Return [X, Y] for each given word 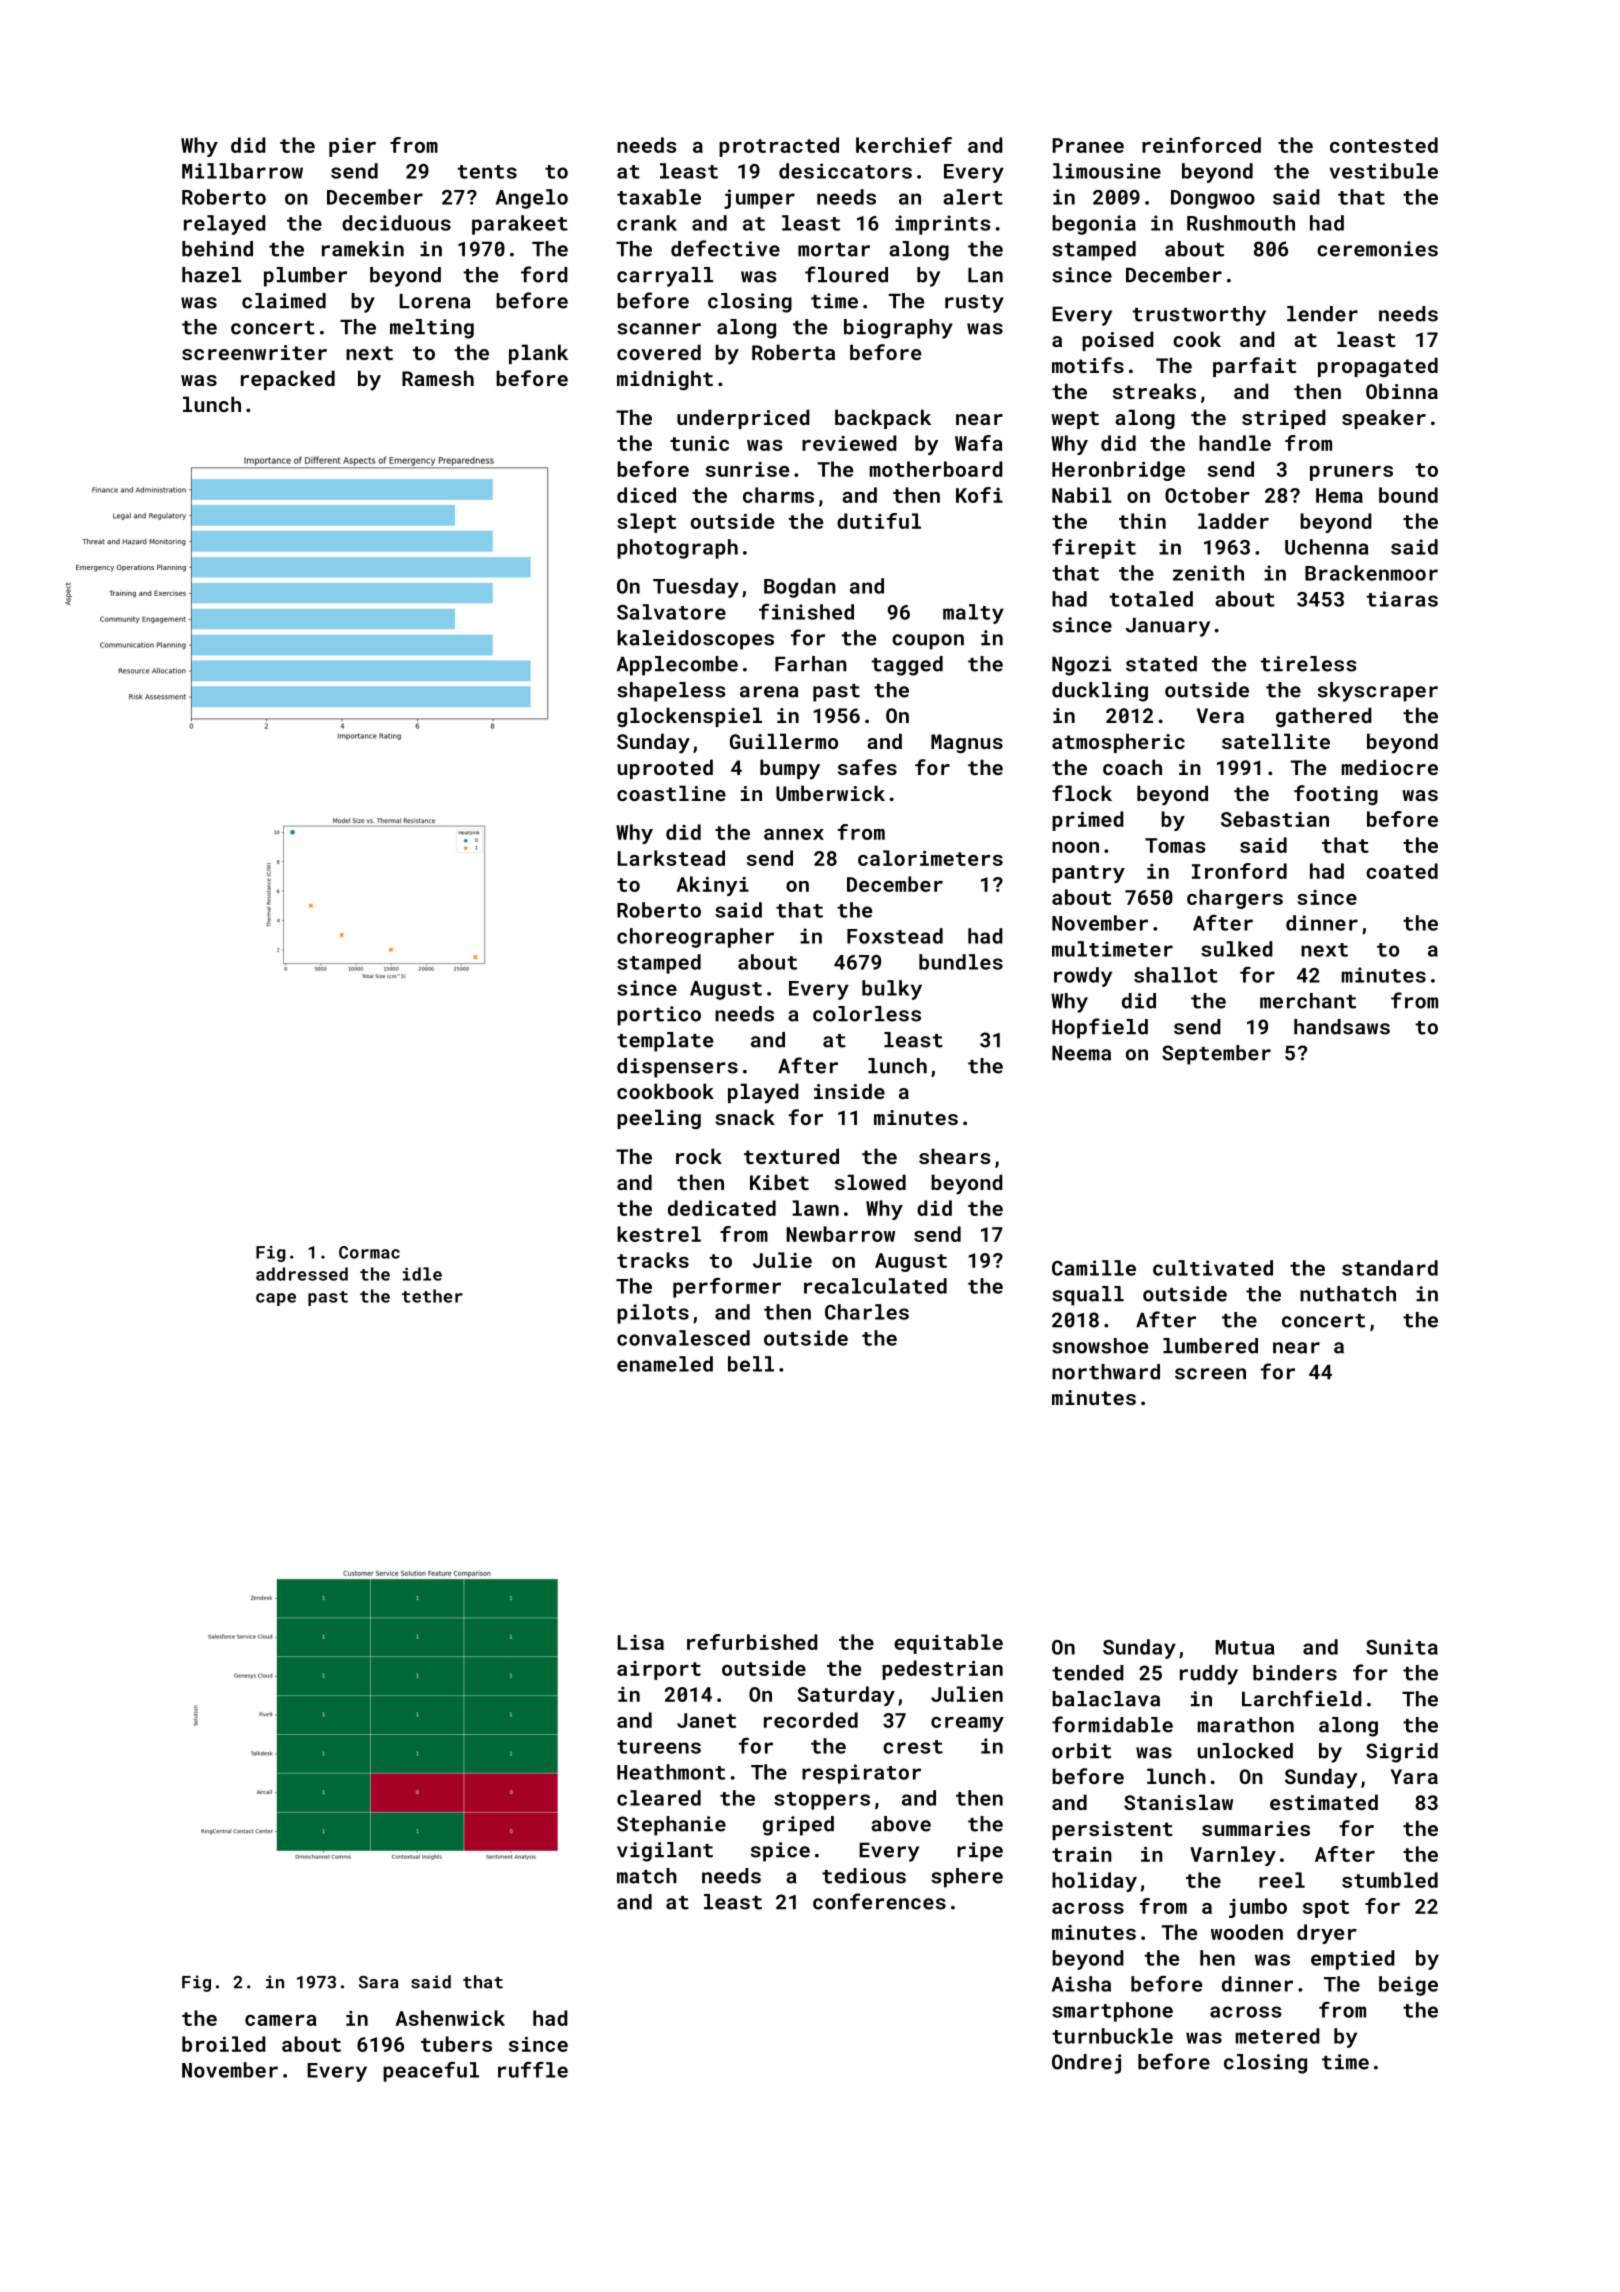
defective [725, 248]
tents [487, 172]
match [647, 1876]
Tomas [1175, 845]
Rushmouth [1241, 223]
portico [659, 1016]
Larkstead [671, 858]
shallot [1176, 975]
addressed [302, 1274]
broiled [224, 2044]
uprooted [665, 769]
